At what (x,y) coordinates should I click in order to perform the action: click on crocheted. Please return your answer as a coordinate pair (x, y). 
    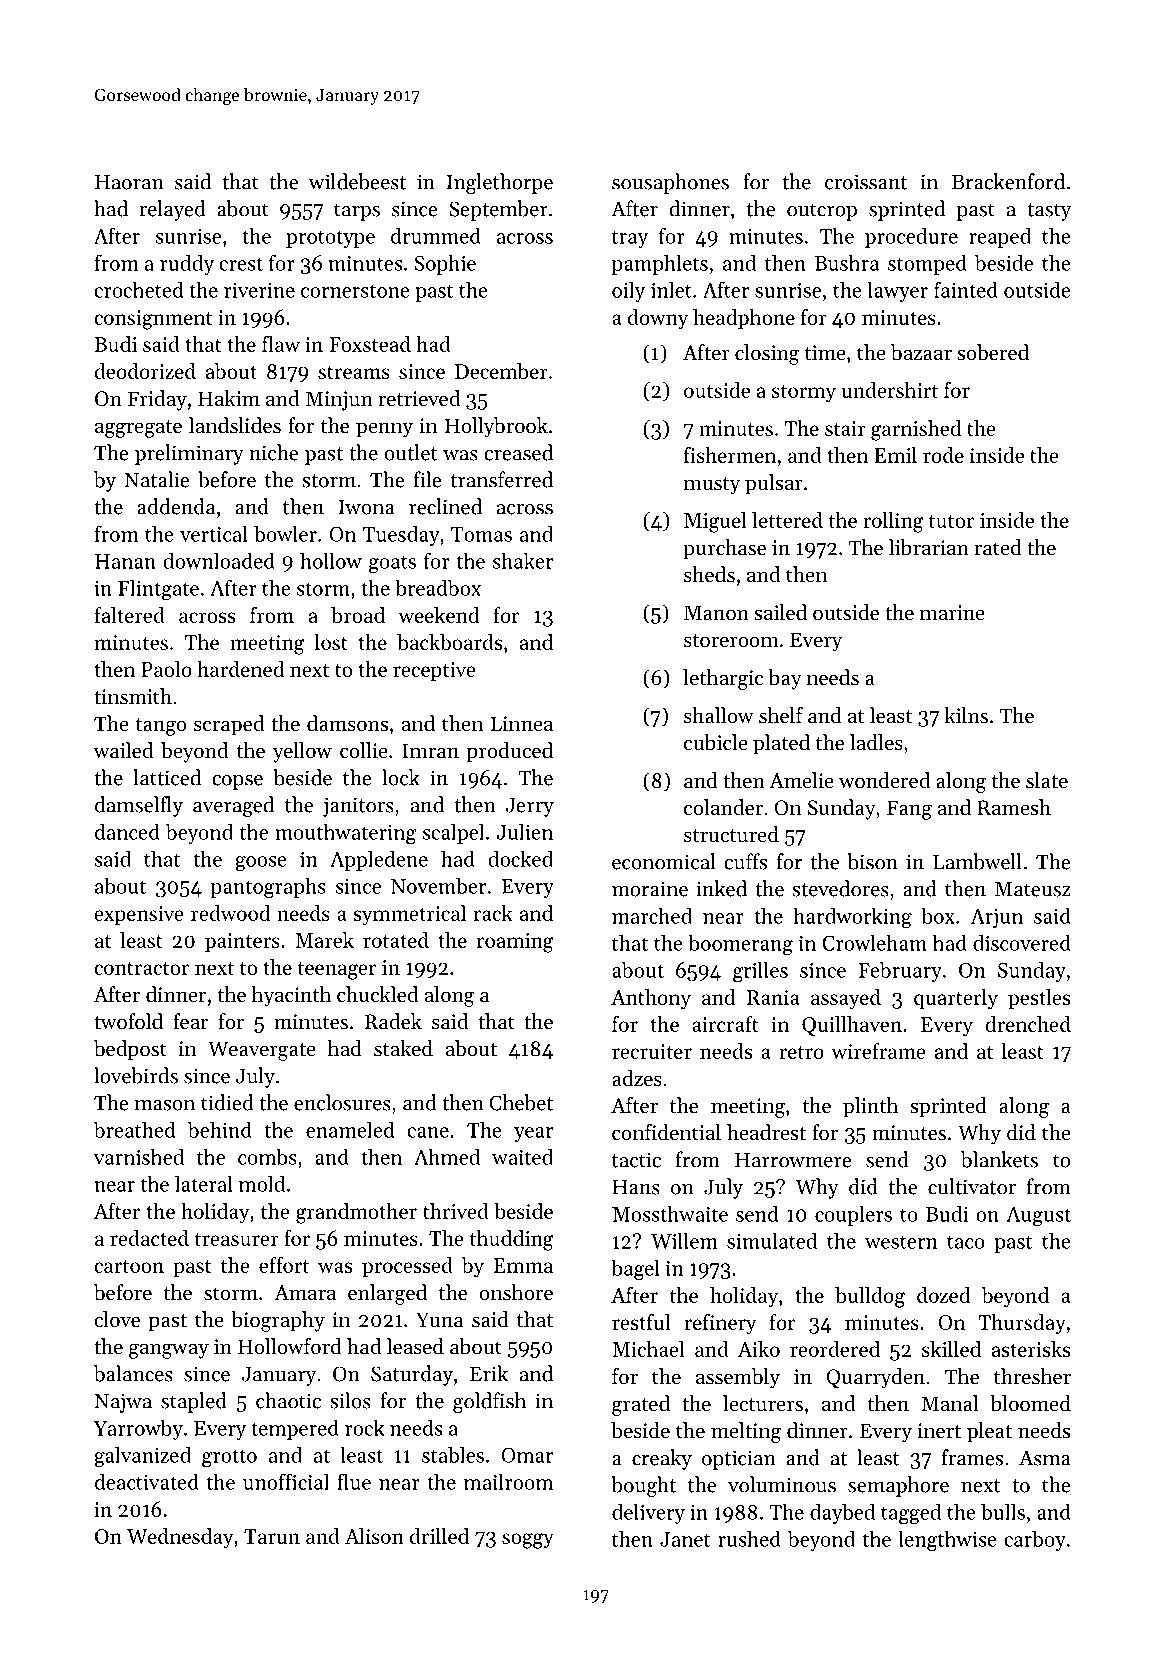
    Looking at the image, I should click on (139, 290).
